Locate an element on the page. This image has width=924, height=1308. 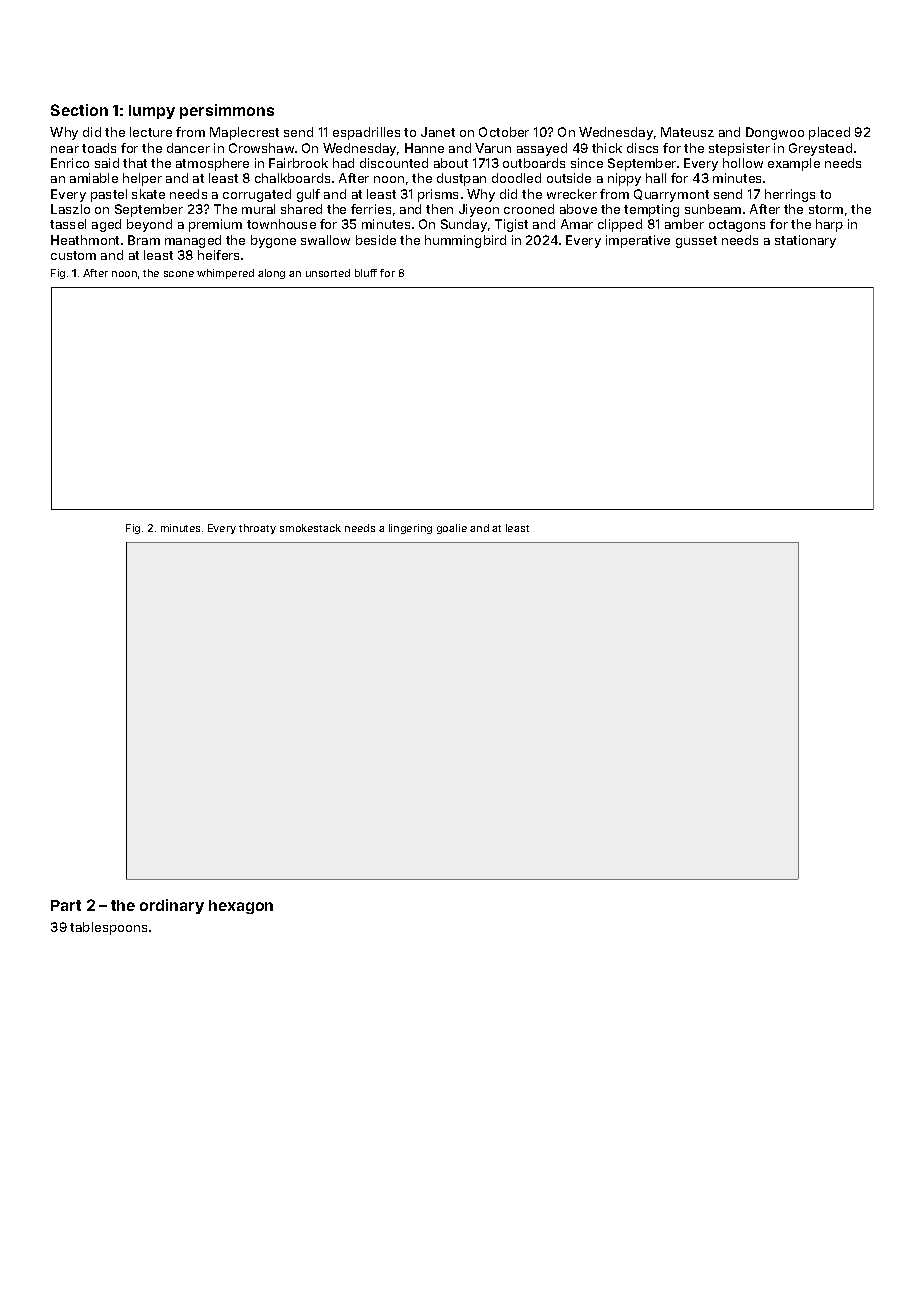
outboards is located at coordinates (534, 163).
